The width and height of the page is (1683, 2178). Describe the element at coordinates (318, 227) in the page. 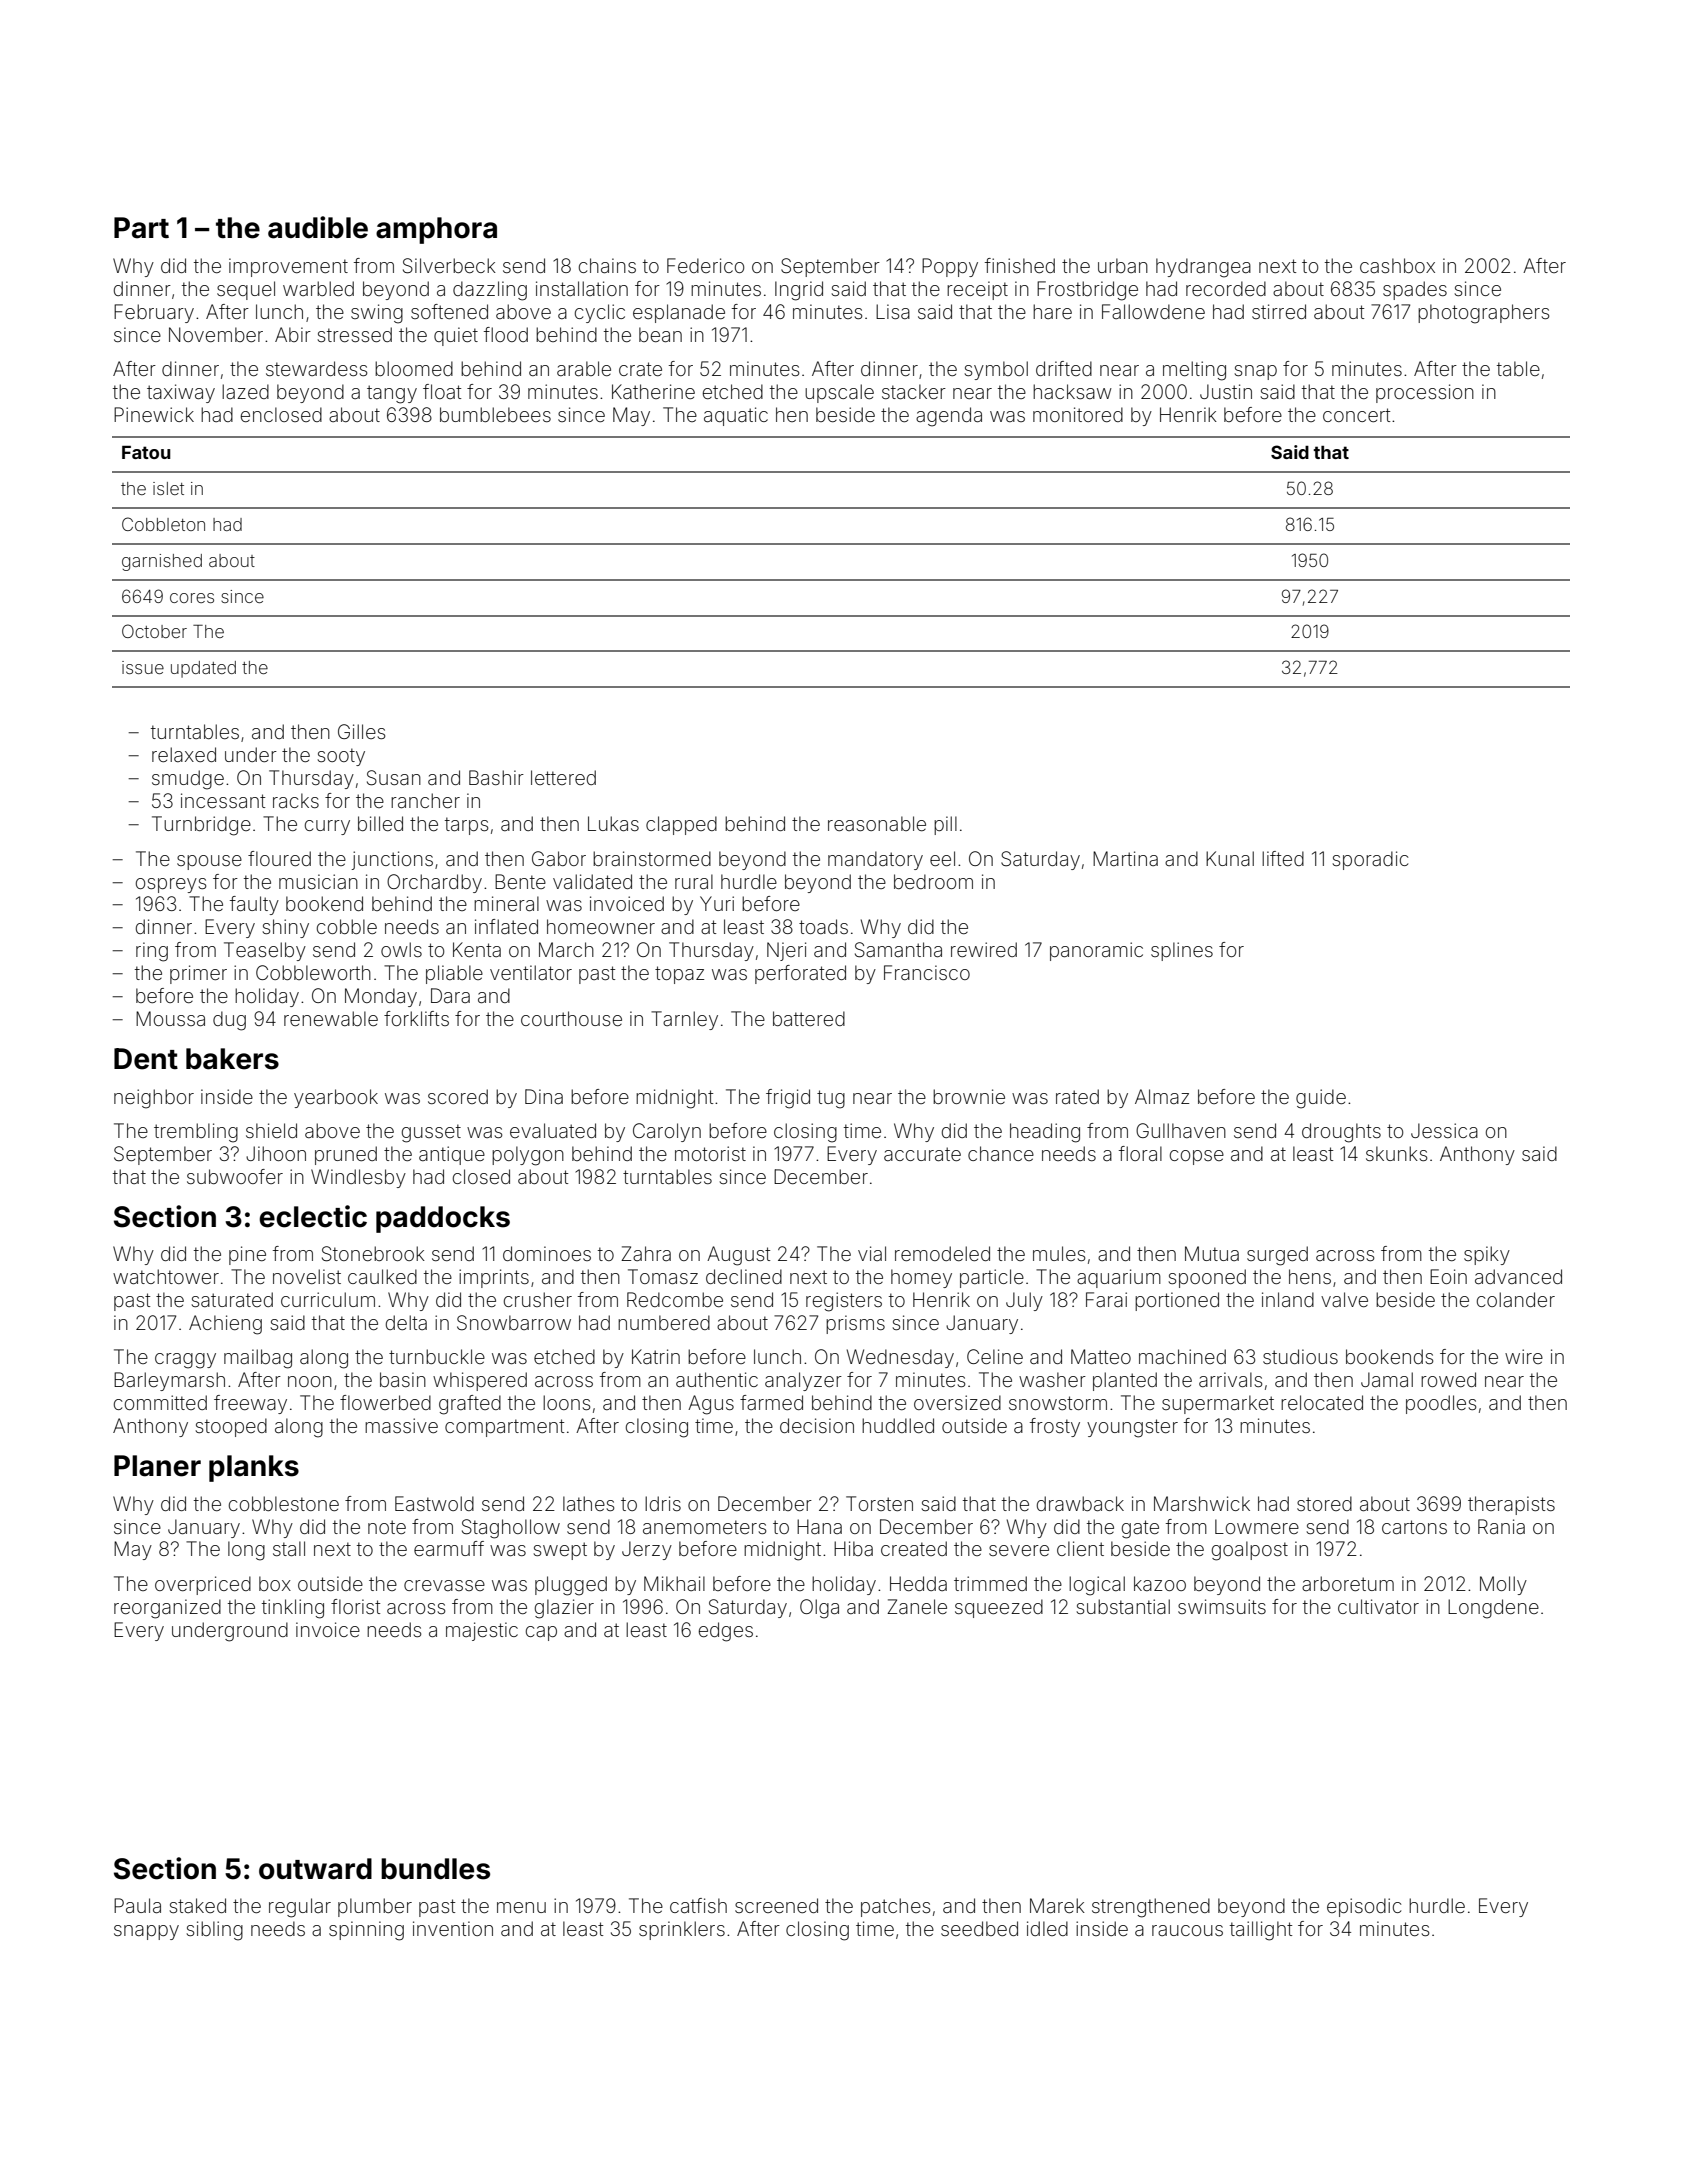

I see `audible` at that location.
